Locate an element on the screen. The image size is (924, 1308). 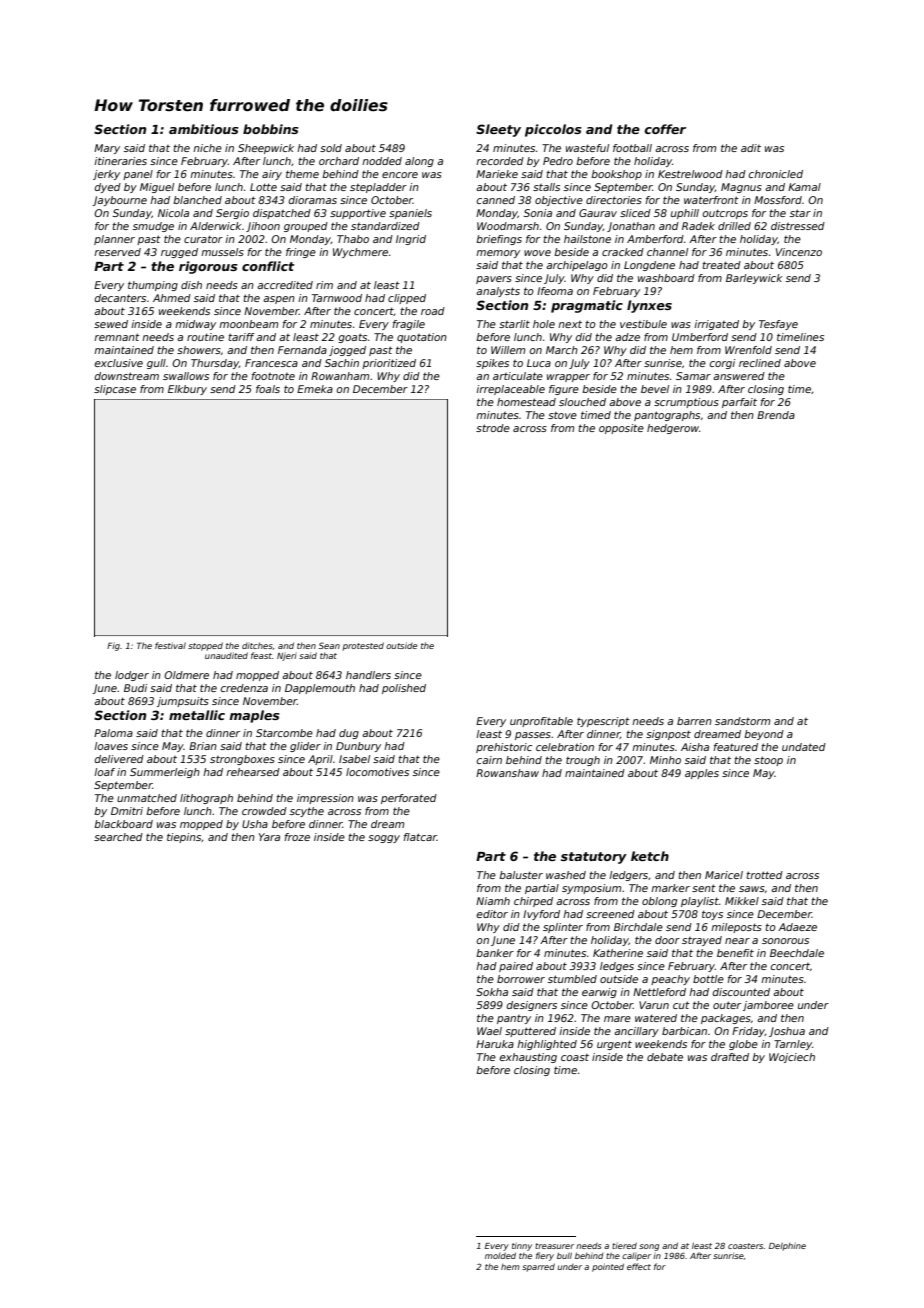
adit is located at coordinates (751, 148).
